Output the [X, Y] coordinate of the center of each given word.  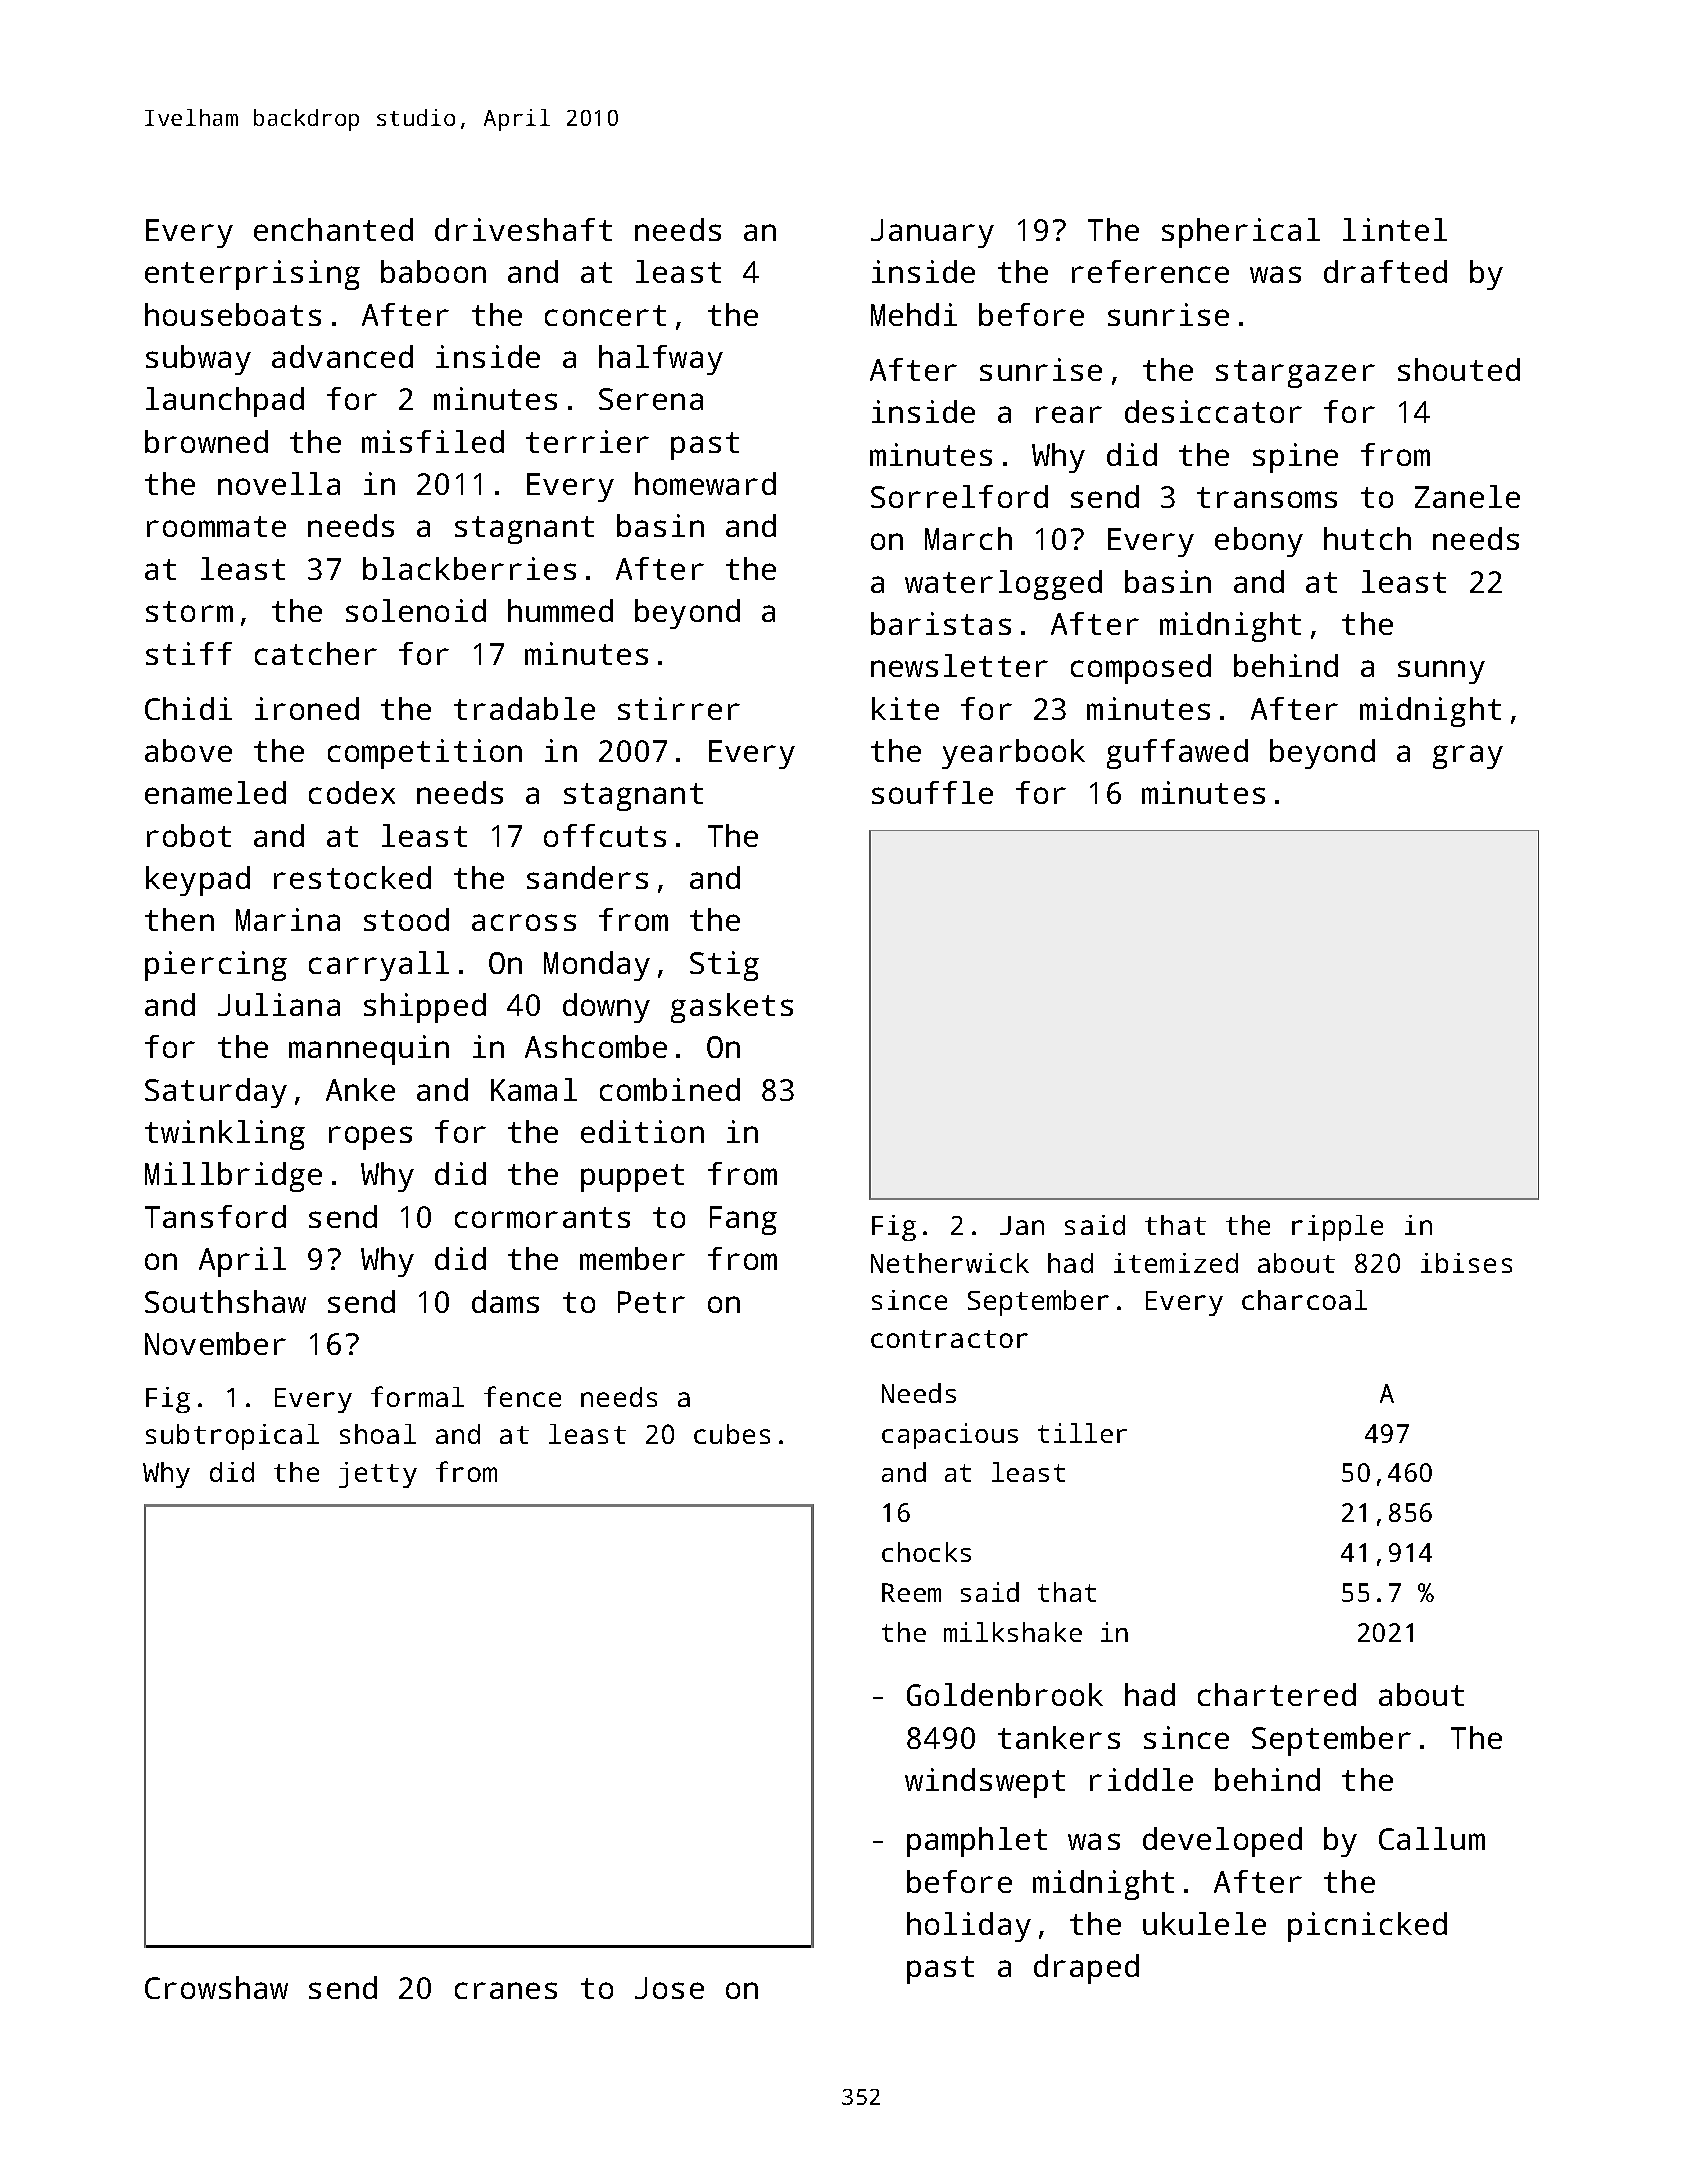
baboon [433, 271]
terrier [587, 441]
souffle [932, 792]
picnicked [1367, 1927]
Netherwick [950, 1263]
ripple [1337, 1228]
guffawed [1177, 754]
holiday [969, 1927]
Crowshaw [216, 1987]
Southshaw [225, 1301]
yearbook [1013, 754]
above [188, 750]
